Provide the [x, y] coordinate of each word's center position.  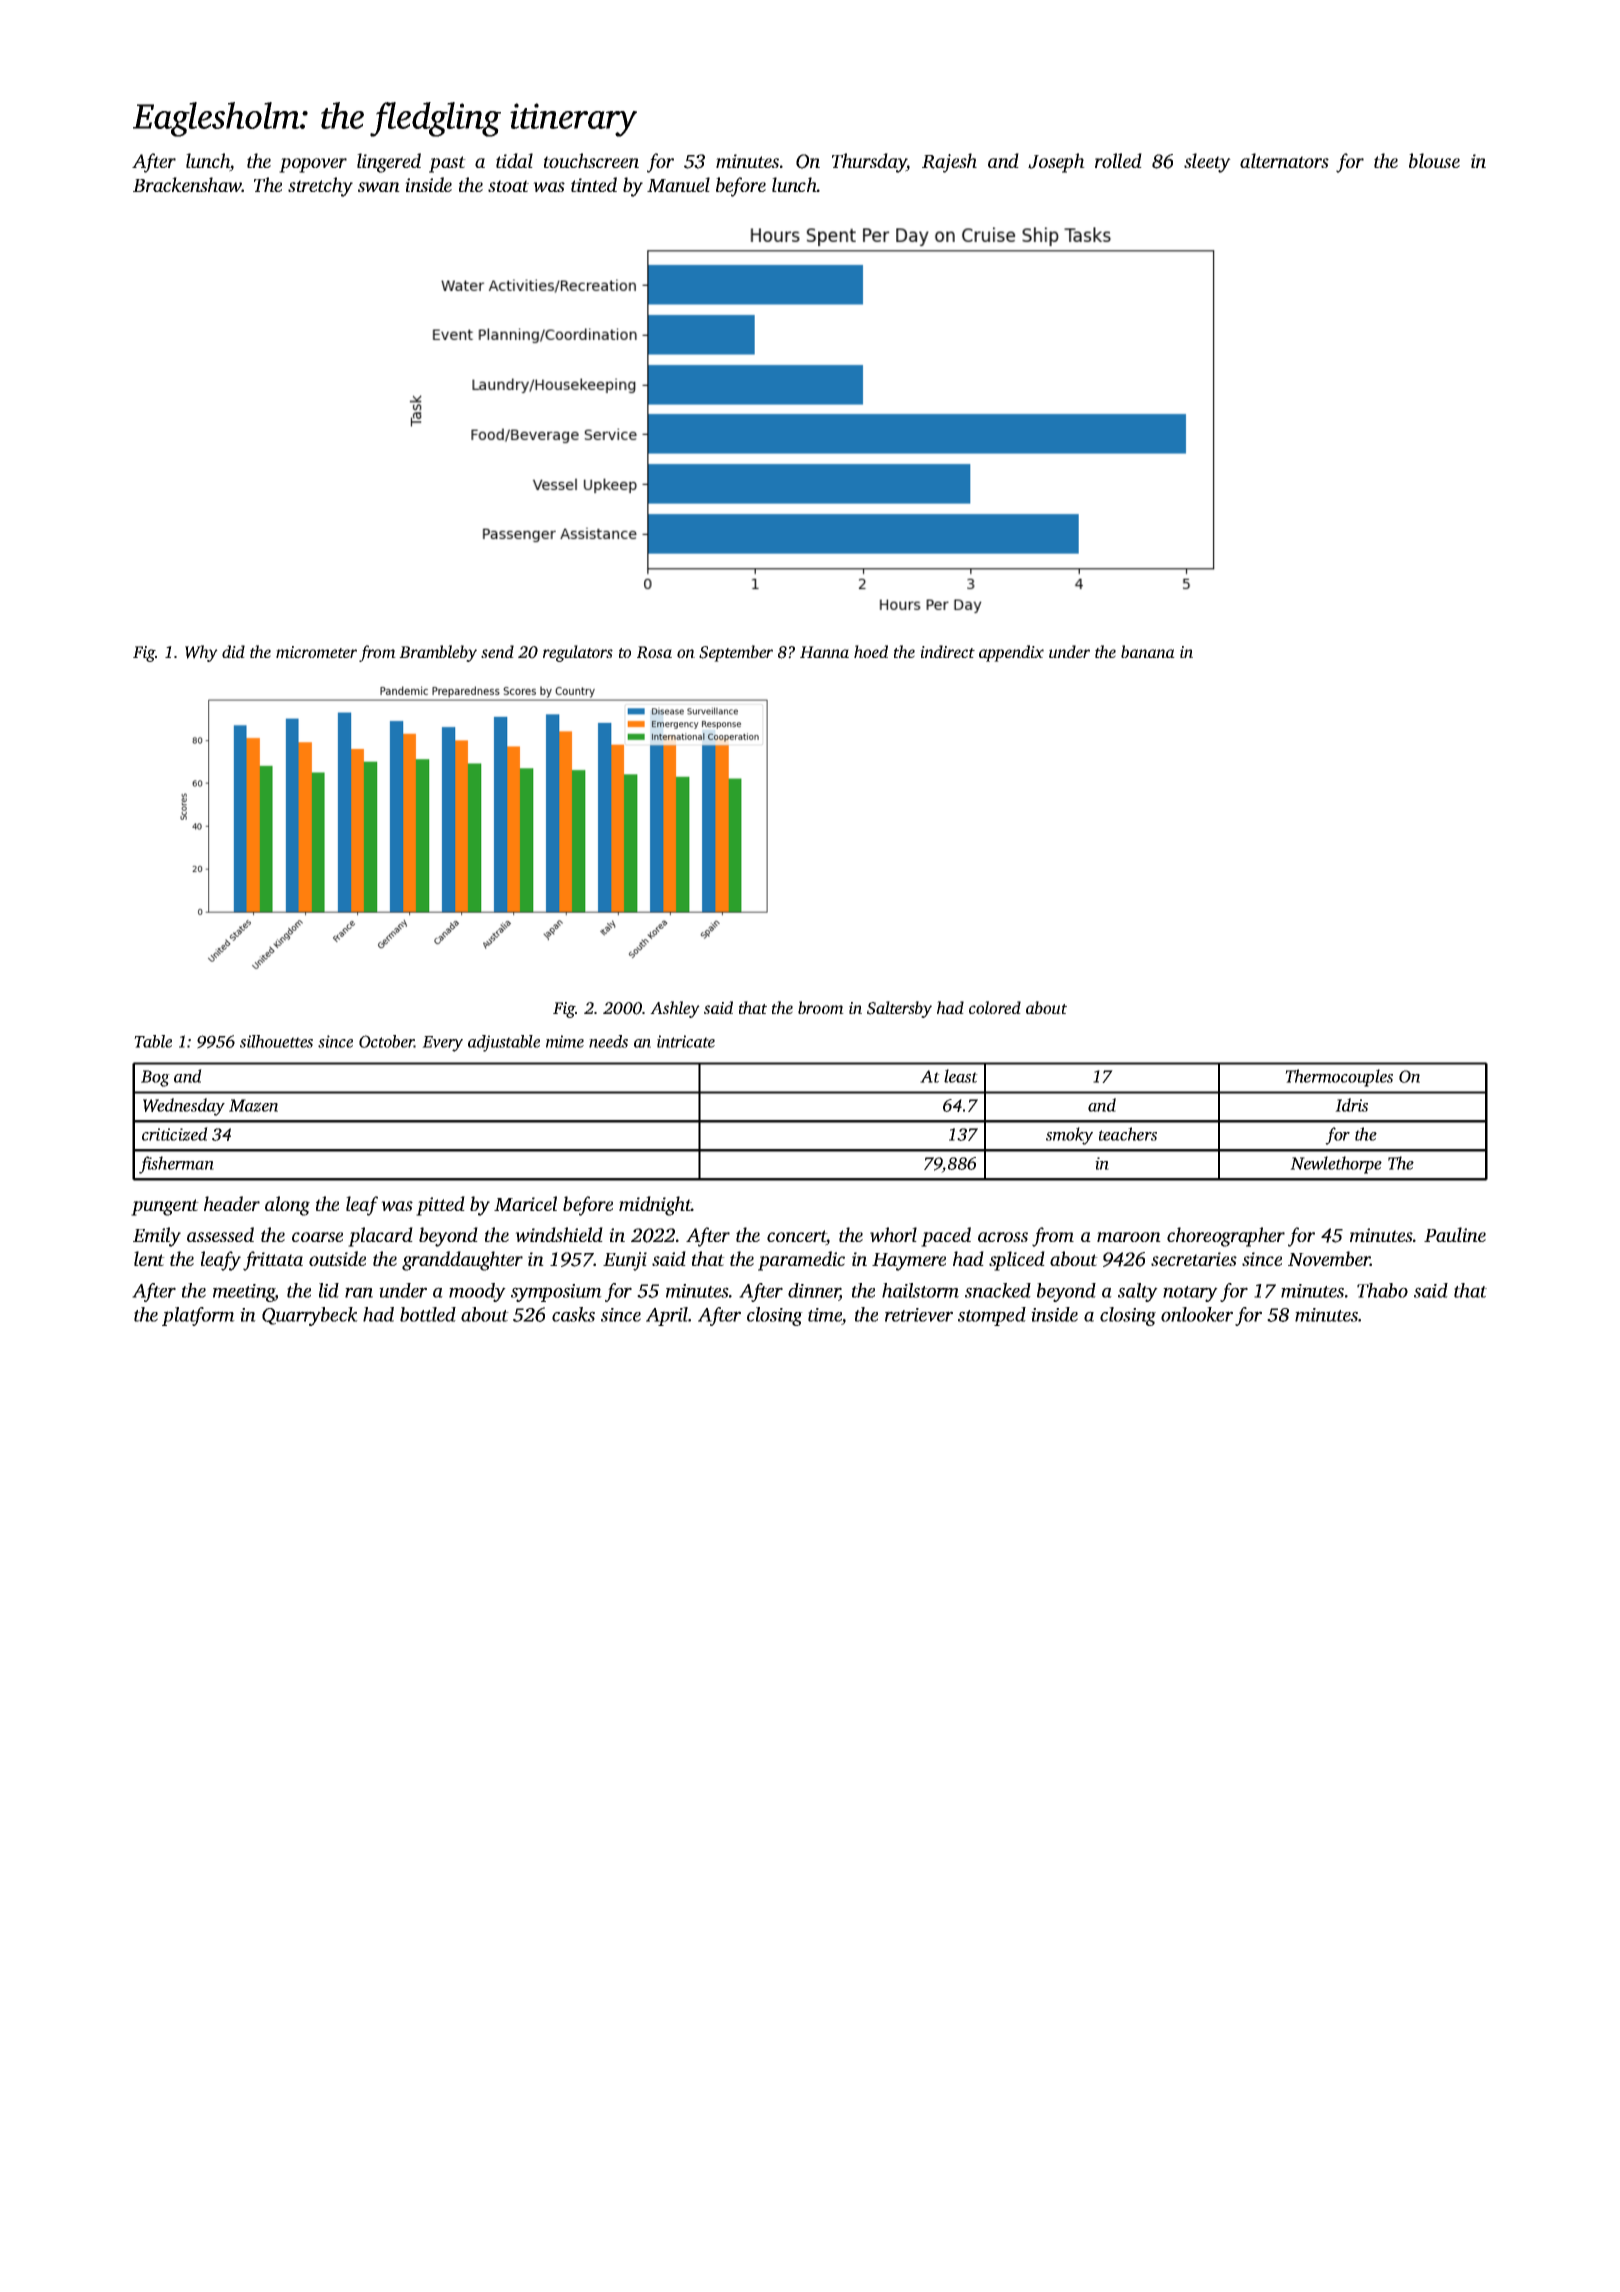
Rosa [654, 652]
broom [821, 1007]
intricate [686, 1041]
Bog [155, 1078]
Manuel [678, 184]
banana [1148, 651]
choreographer [1226, 1237]
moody [477, 1292]
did [233, 651]
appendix [1011, 653]
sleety [1207, 163]
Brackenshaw [187, 184]
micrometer [316, 652]
